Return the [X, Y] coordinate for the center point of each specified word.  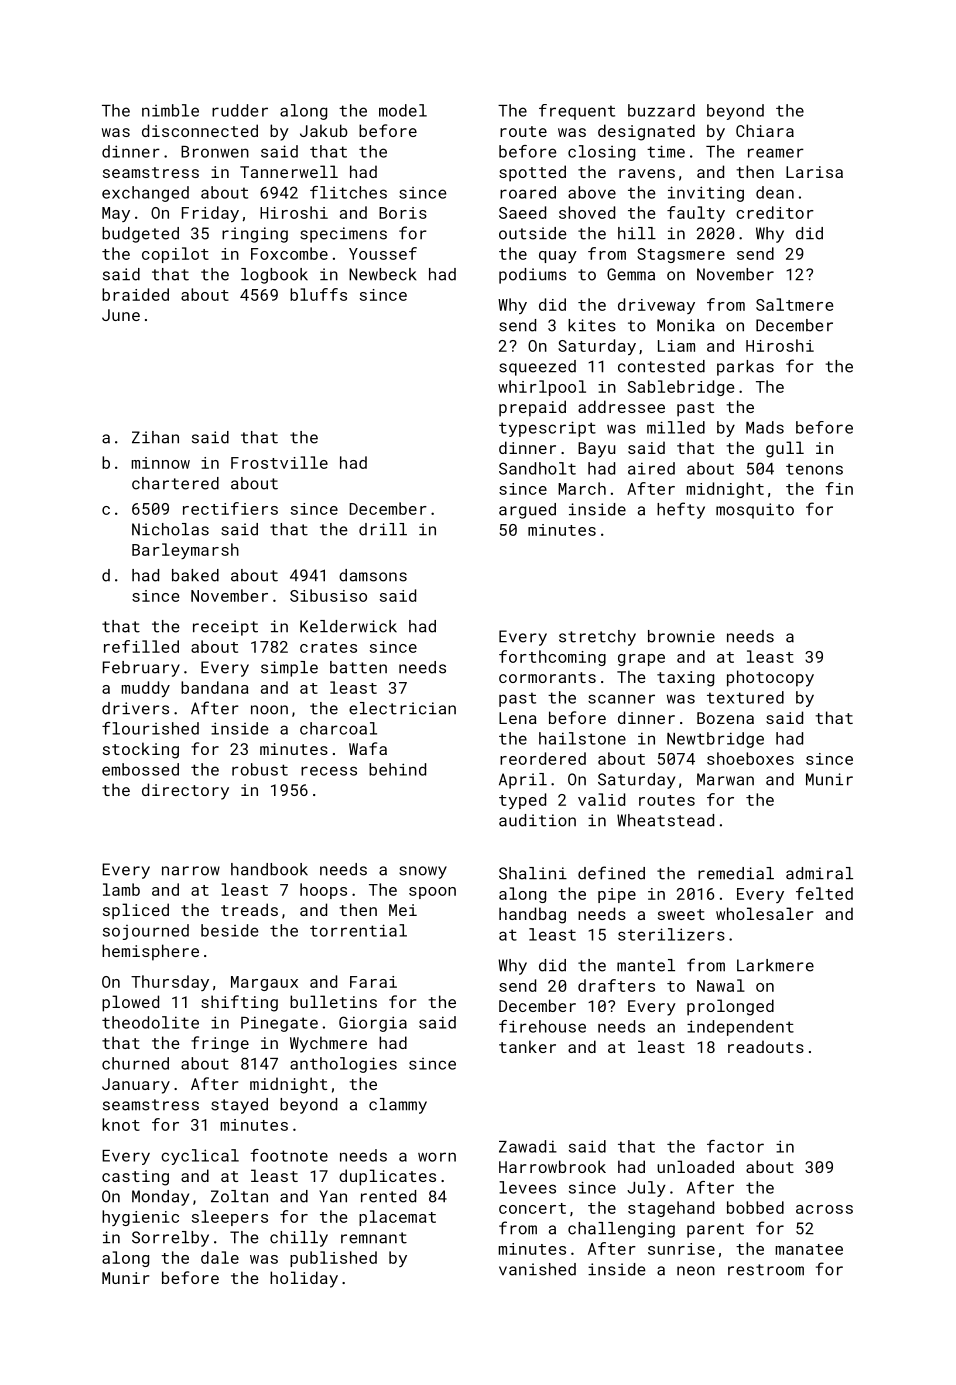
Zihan [155, 437]
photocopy [770, 678]
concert [532, 1208]
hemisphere [150, 952]
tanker [527, 1046]
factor [735, 1146]
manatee [809, 1249]
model [403, 110]
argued [527, 511]
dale [220, 1257]
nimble [170, 110]
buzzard [661, 110]
